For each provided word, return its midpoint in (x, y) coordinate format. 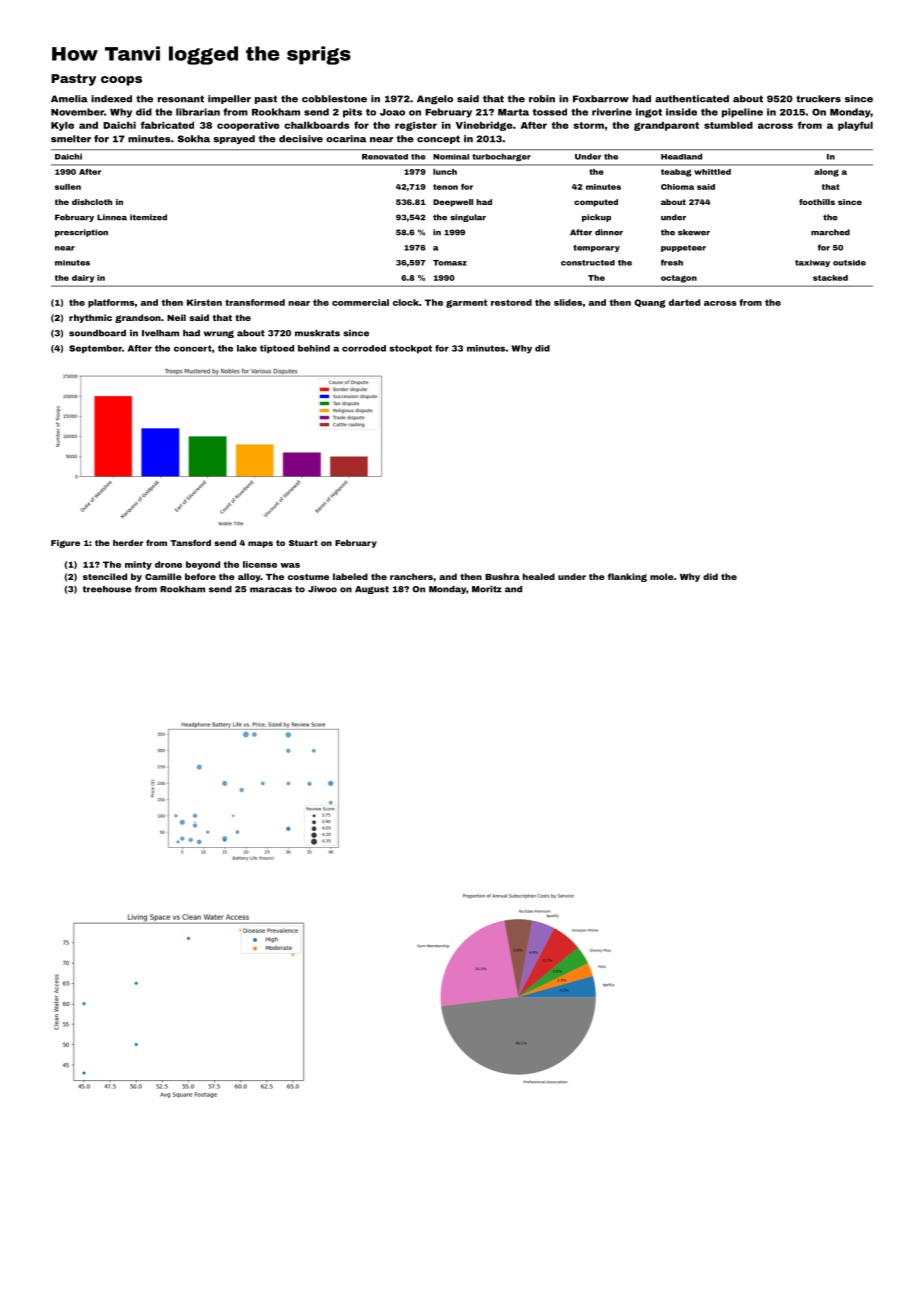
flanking (627, 577)
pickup (596, 218)
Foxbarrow (601, 99)
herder (128, 543)
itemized (148, 217)
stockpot (410, 349)
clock (406, 302)
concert (193, 348)
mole (662, 576)
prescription (81, 233)
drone (168, 564)
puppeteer (683, 248)
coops (121, 81)
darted (684, 302)
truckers (818, 99)
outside (849, 263)
